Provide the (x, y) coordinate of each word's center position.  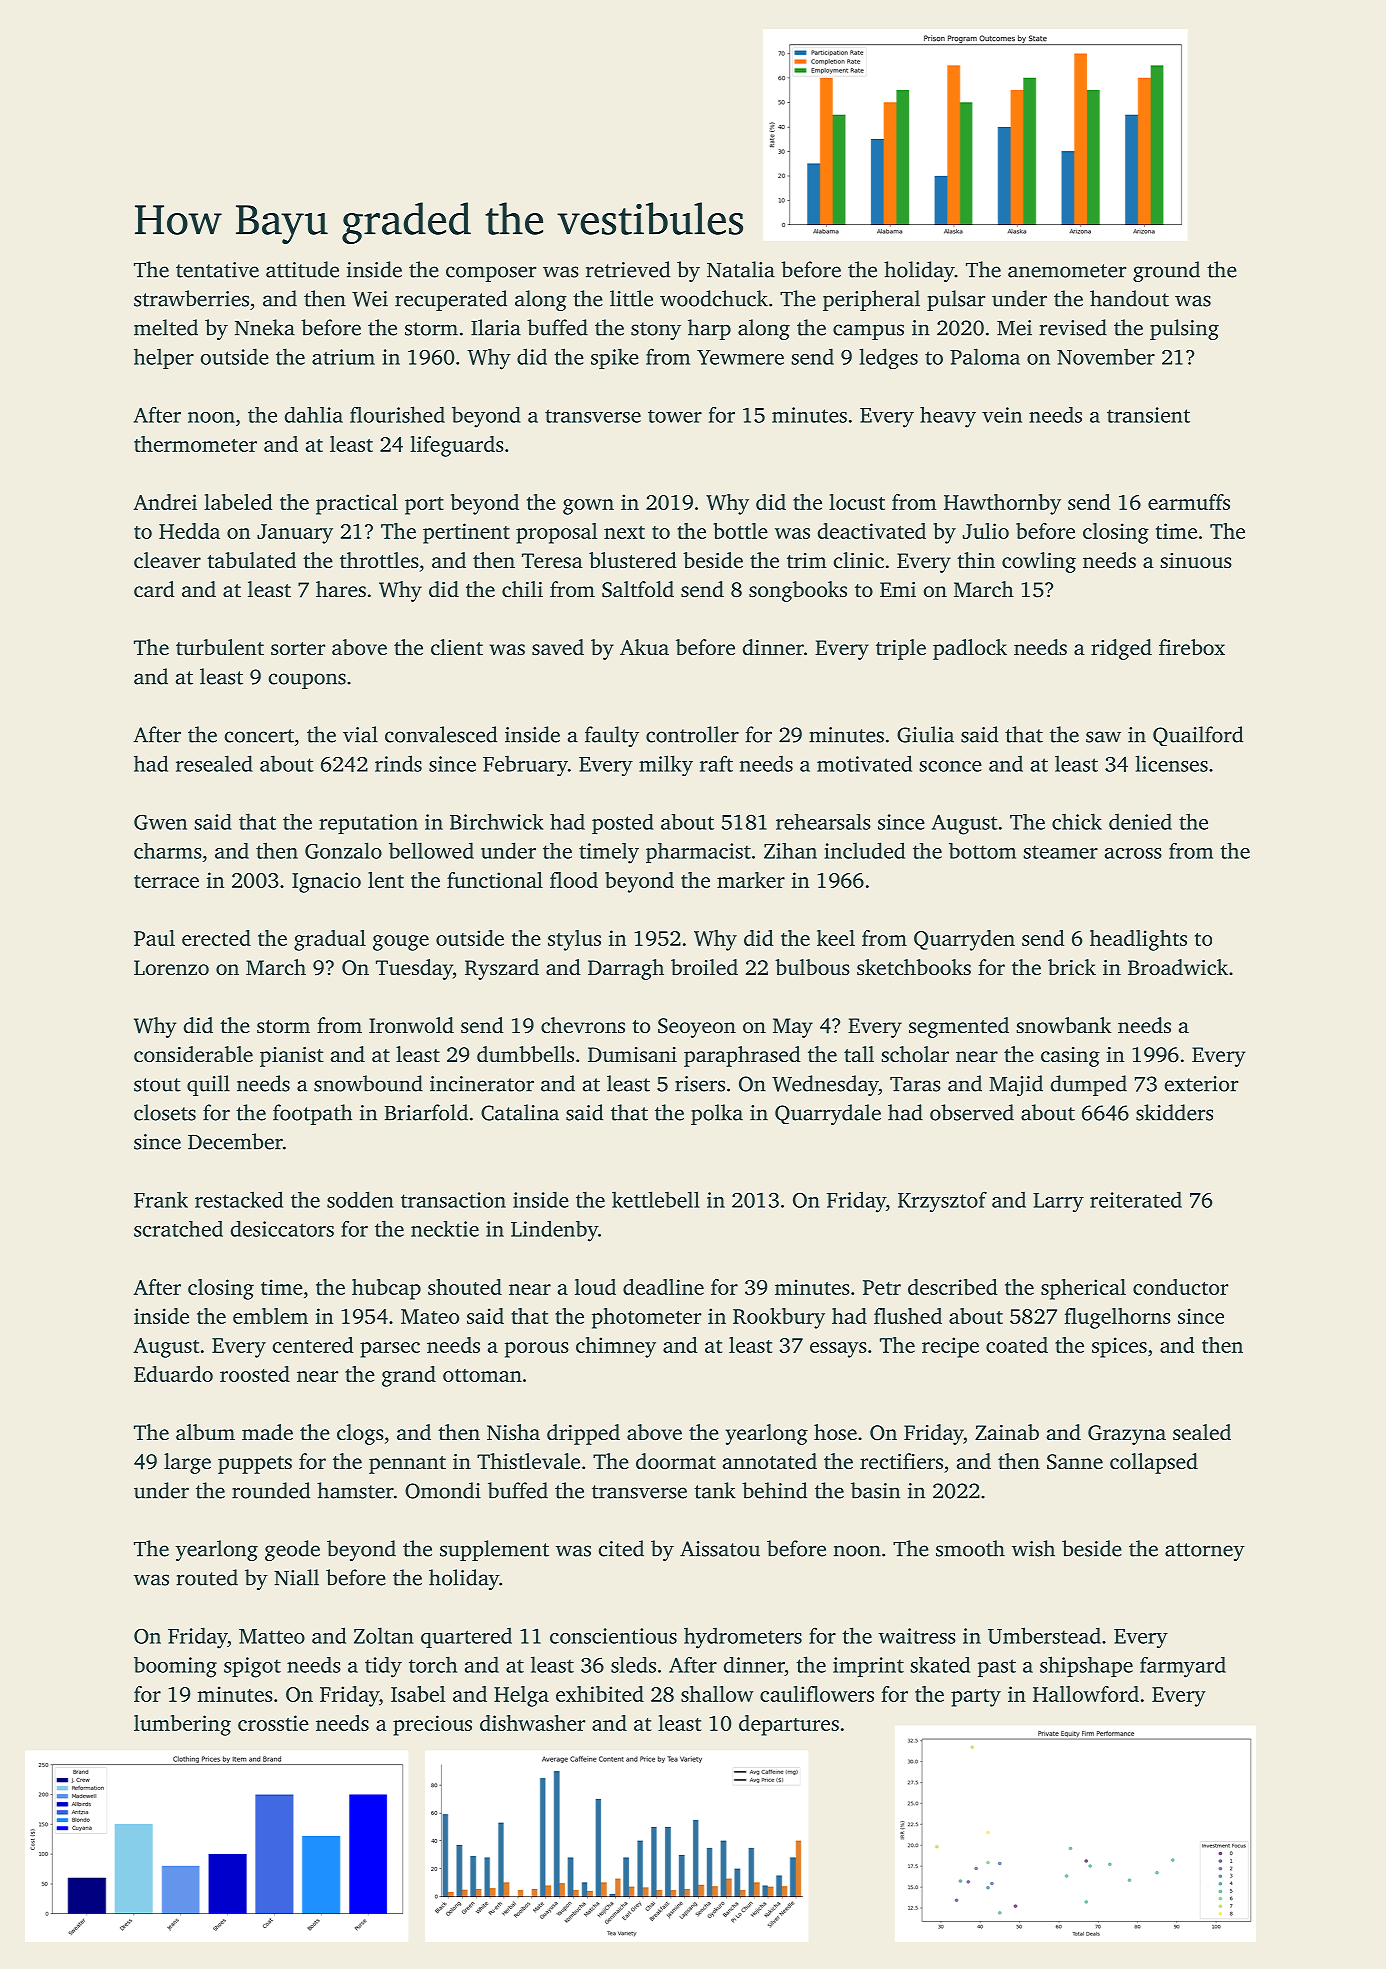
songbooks (798, 591)
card (154, 589)
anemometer (1067, 271)
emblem (270, 1316)
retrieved (628, 269)
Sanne (1075, 1462)
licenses (1171, 763)
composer (491, 274)
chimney (616, 1347)
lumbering (182, 1725)
